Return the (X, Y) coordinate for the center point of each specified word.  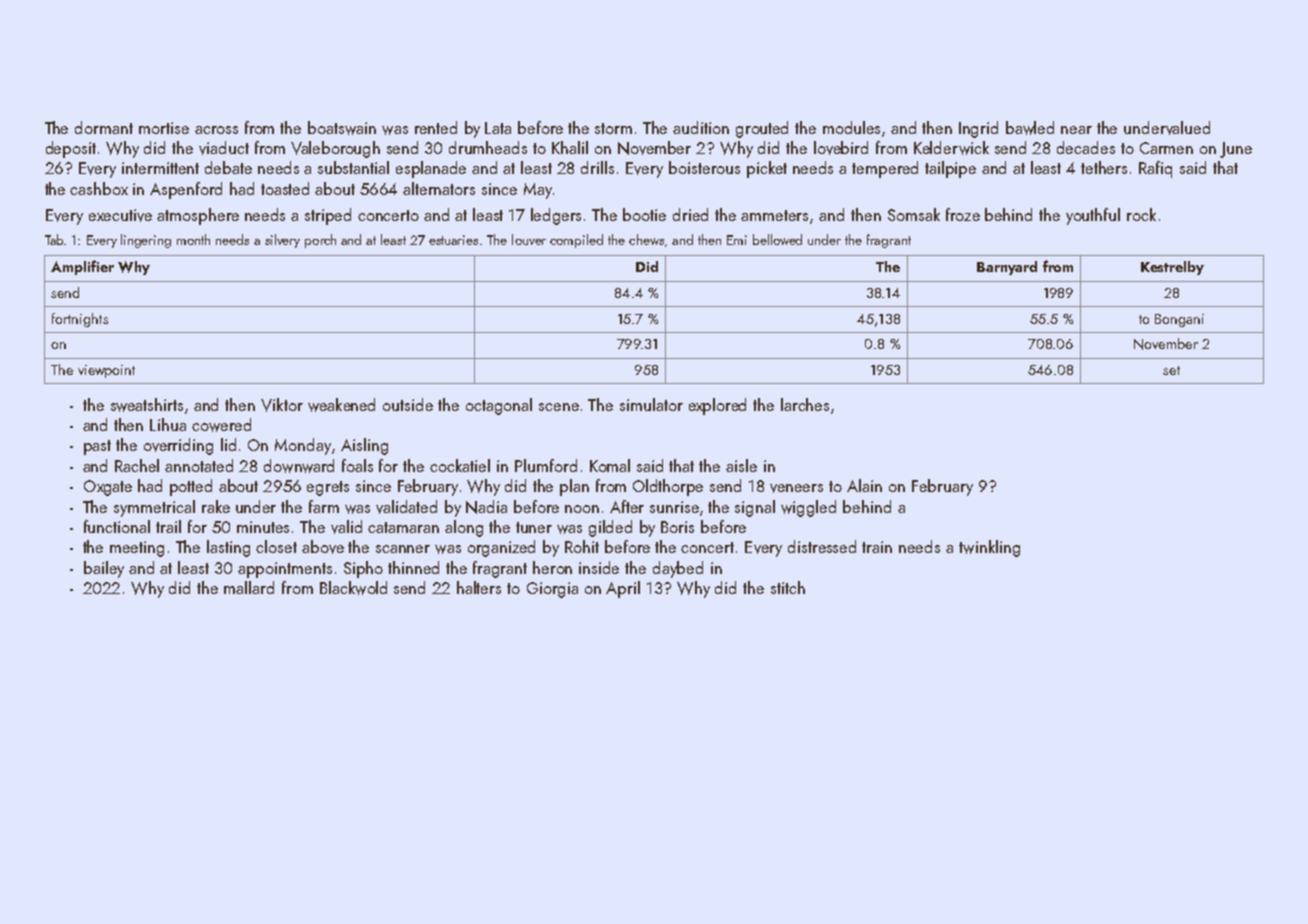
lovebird (841, 148)
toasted (285, 188)
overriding (178, 446)
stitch (788, 587)
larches (805, 404)
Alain (864, 485)
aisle (741, 465)
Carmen (1166, 148)
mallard (249, 587)
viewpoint (106, 371)
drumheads (488, 147)
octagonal (499, 406)
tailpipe (950, 169)
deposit (71, 149)
